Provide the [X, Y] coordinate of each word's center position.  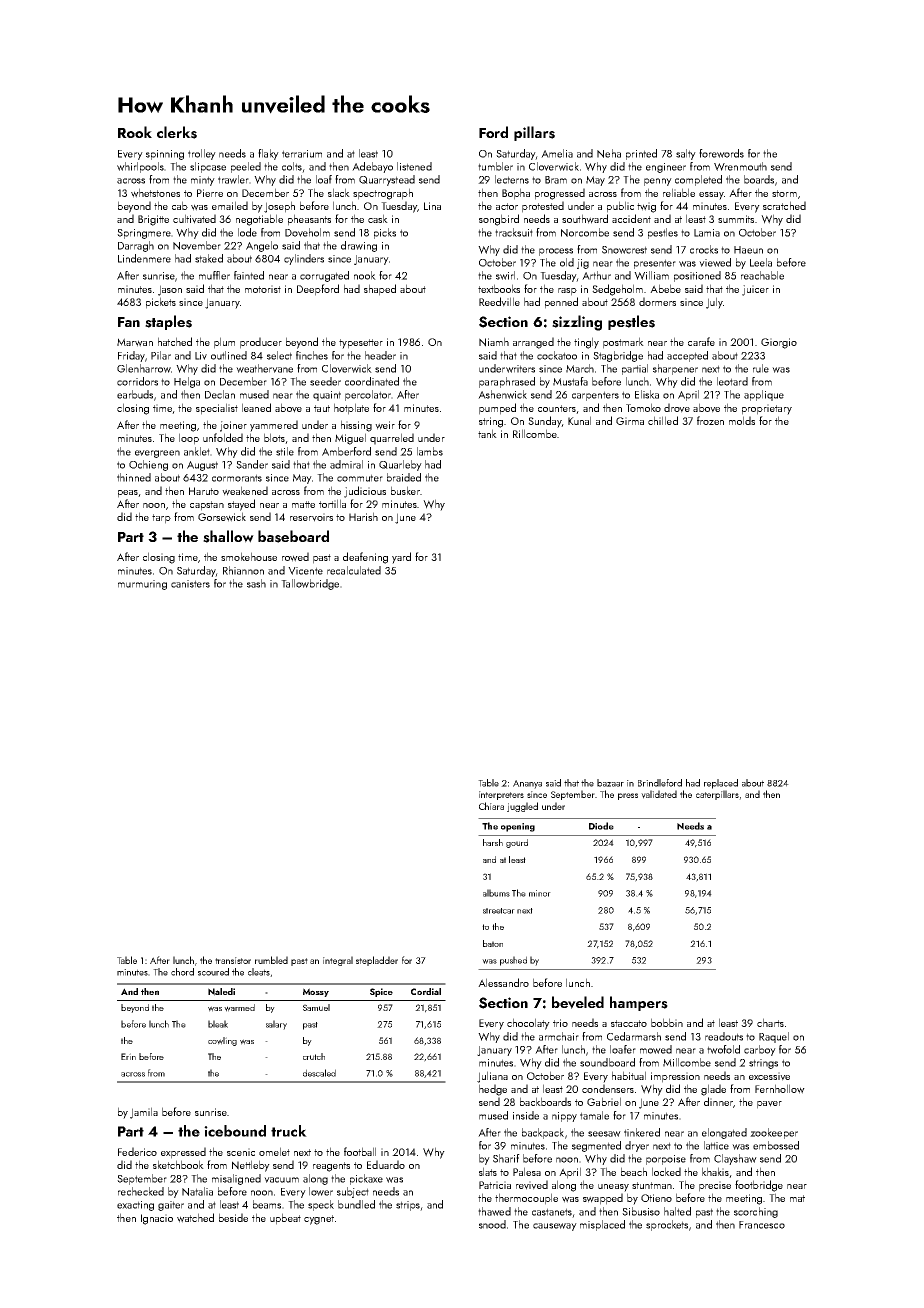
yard [401, 558]
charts [770, 1022]
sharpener [675, 369]
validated [659, 794]
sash [256, 583]
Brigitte [153, 220]
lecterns [512, 179]
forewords [721, 153]
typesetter [361, 344]
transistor [233, 960]
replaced [721, 784]
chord [182, 972]
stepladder [377, 961]
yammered [274, 426]
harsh [493, 842]
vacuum [281, 1180]
